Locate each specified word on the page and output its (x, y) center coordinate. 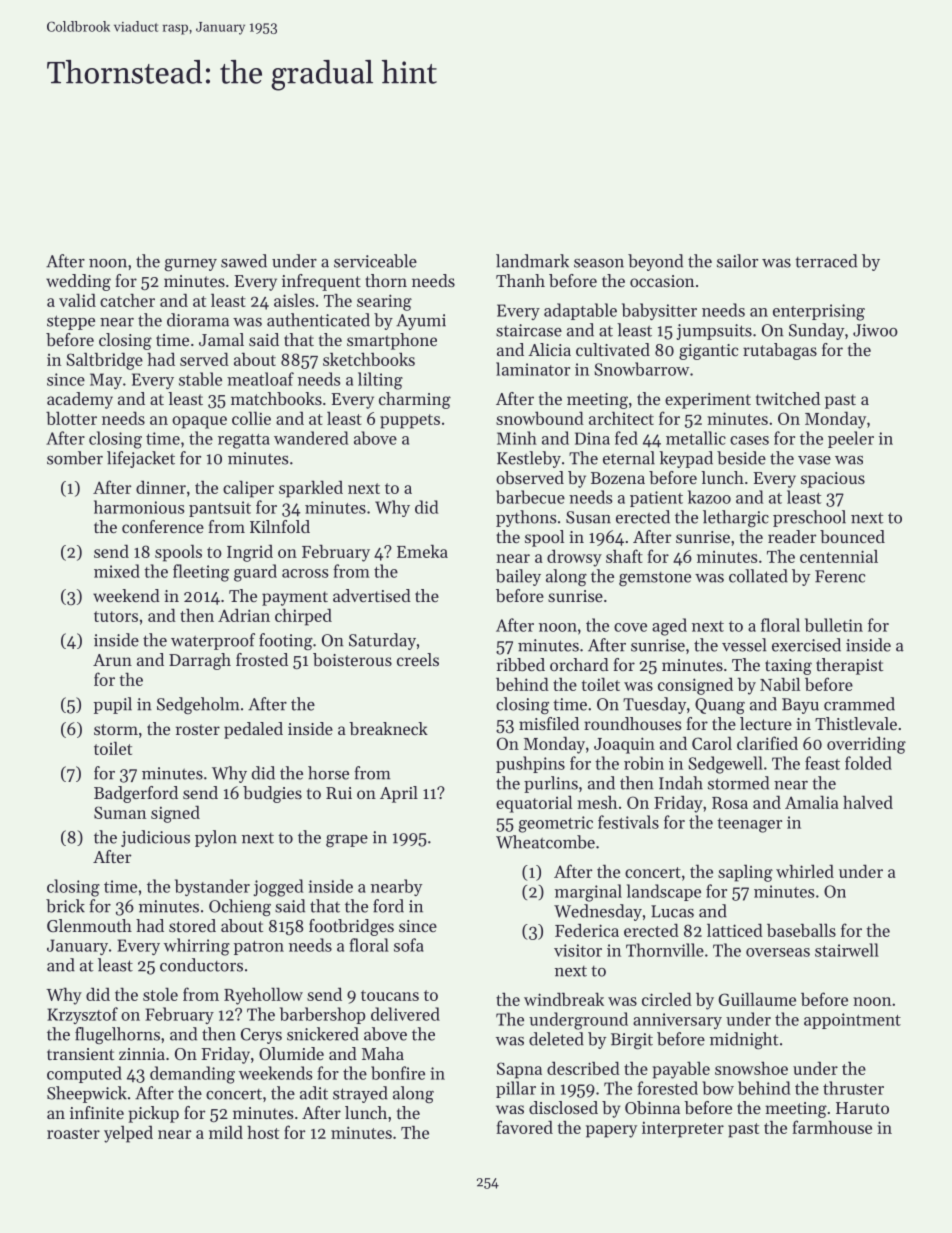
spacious (833, 480)
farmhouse (832, 1127)
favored (524, 1127)
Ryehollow (263, 996)
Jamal (221, 339)
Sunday (816, 331)
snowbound (540, 418)
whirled (805, 871)
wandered (311, 438)
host (263, 1132)
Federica (587, 930)
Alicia (549, 349)
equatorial (534, 804)
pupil (112, 705)
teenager (749, 825)
